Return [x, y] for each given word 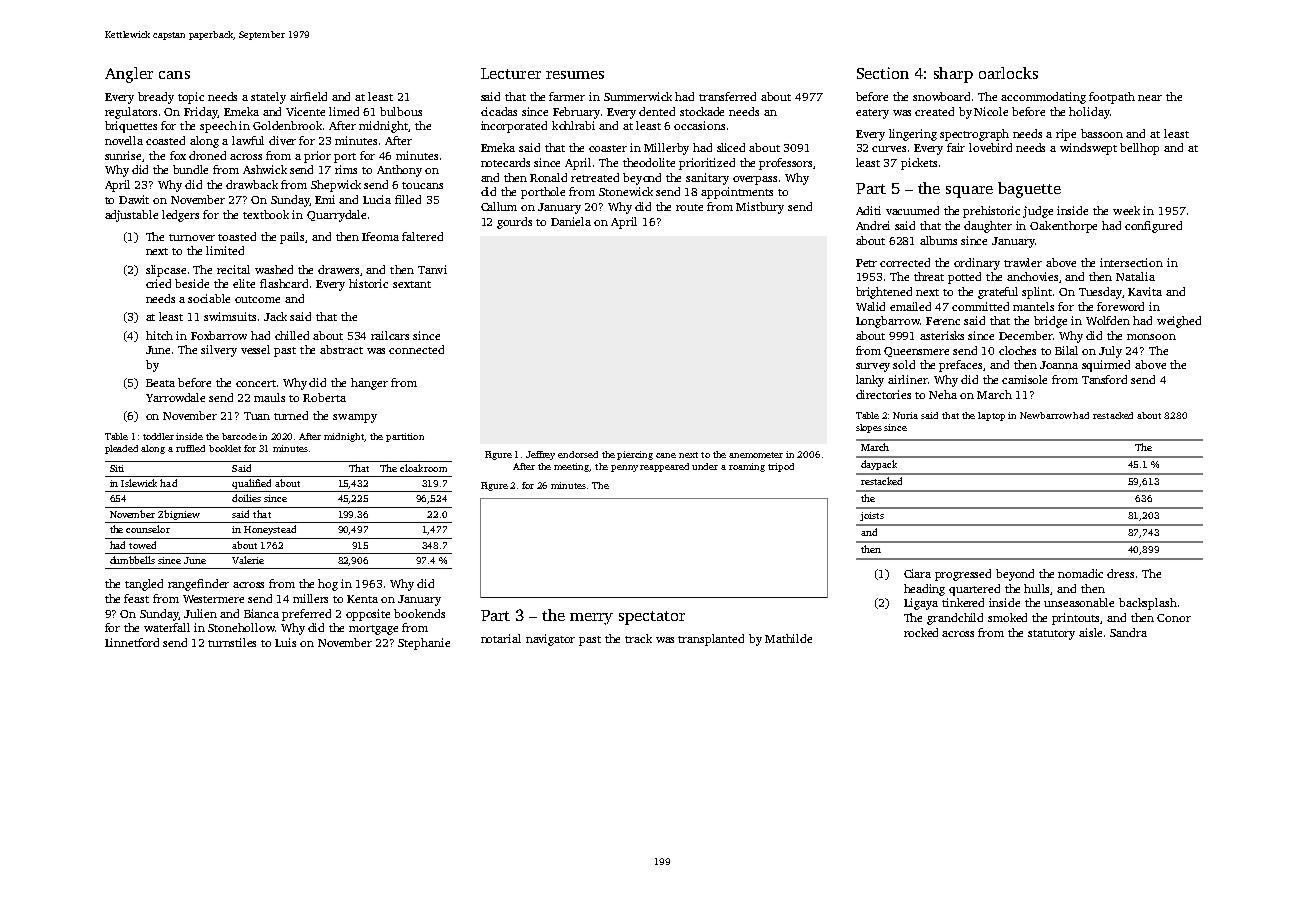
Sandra [1128, 632]
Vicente [305, 111]
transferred [727, 96]
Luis [285, 642]
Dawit [134, 199]
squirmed [1106, 366]
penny [624, 468]
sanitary [707, 179]
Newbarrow [1046, 415]
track [638, 638]
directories [883, 394]
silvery [219, 351]
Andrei [873, 225]
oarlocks [1008, 73]
